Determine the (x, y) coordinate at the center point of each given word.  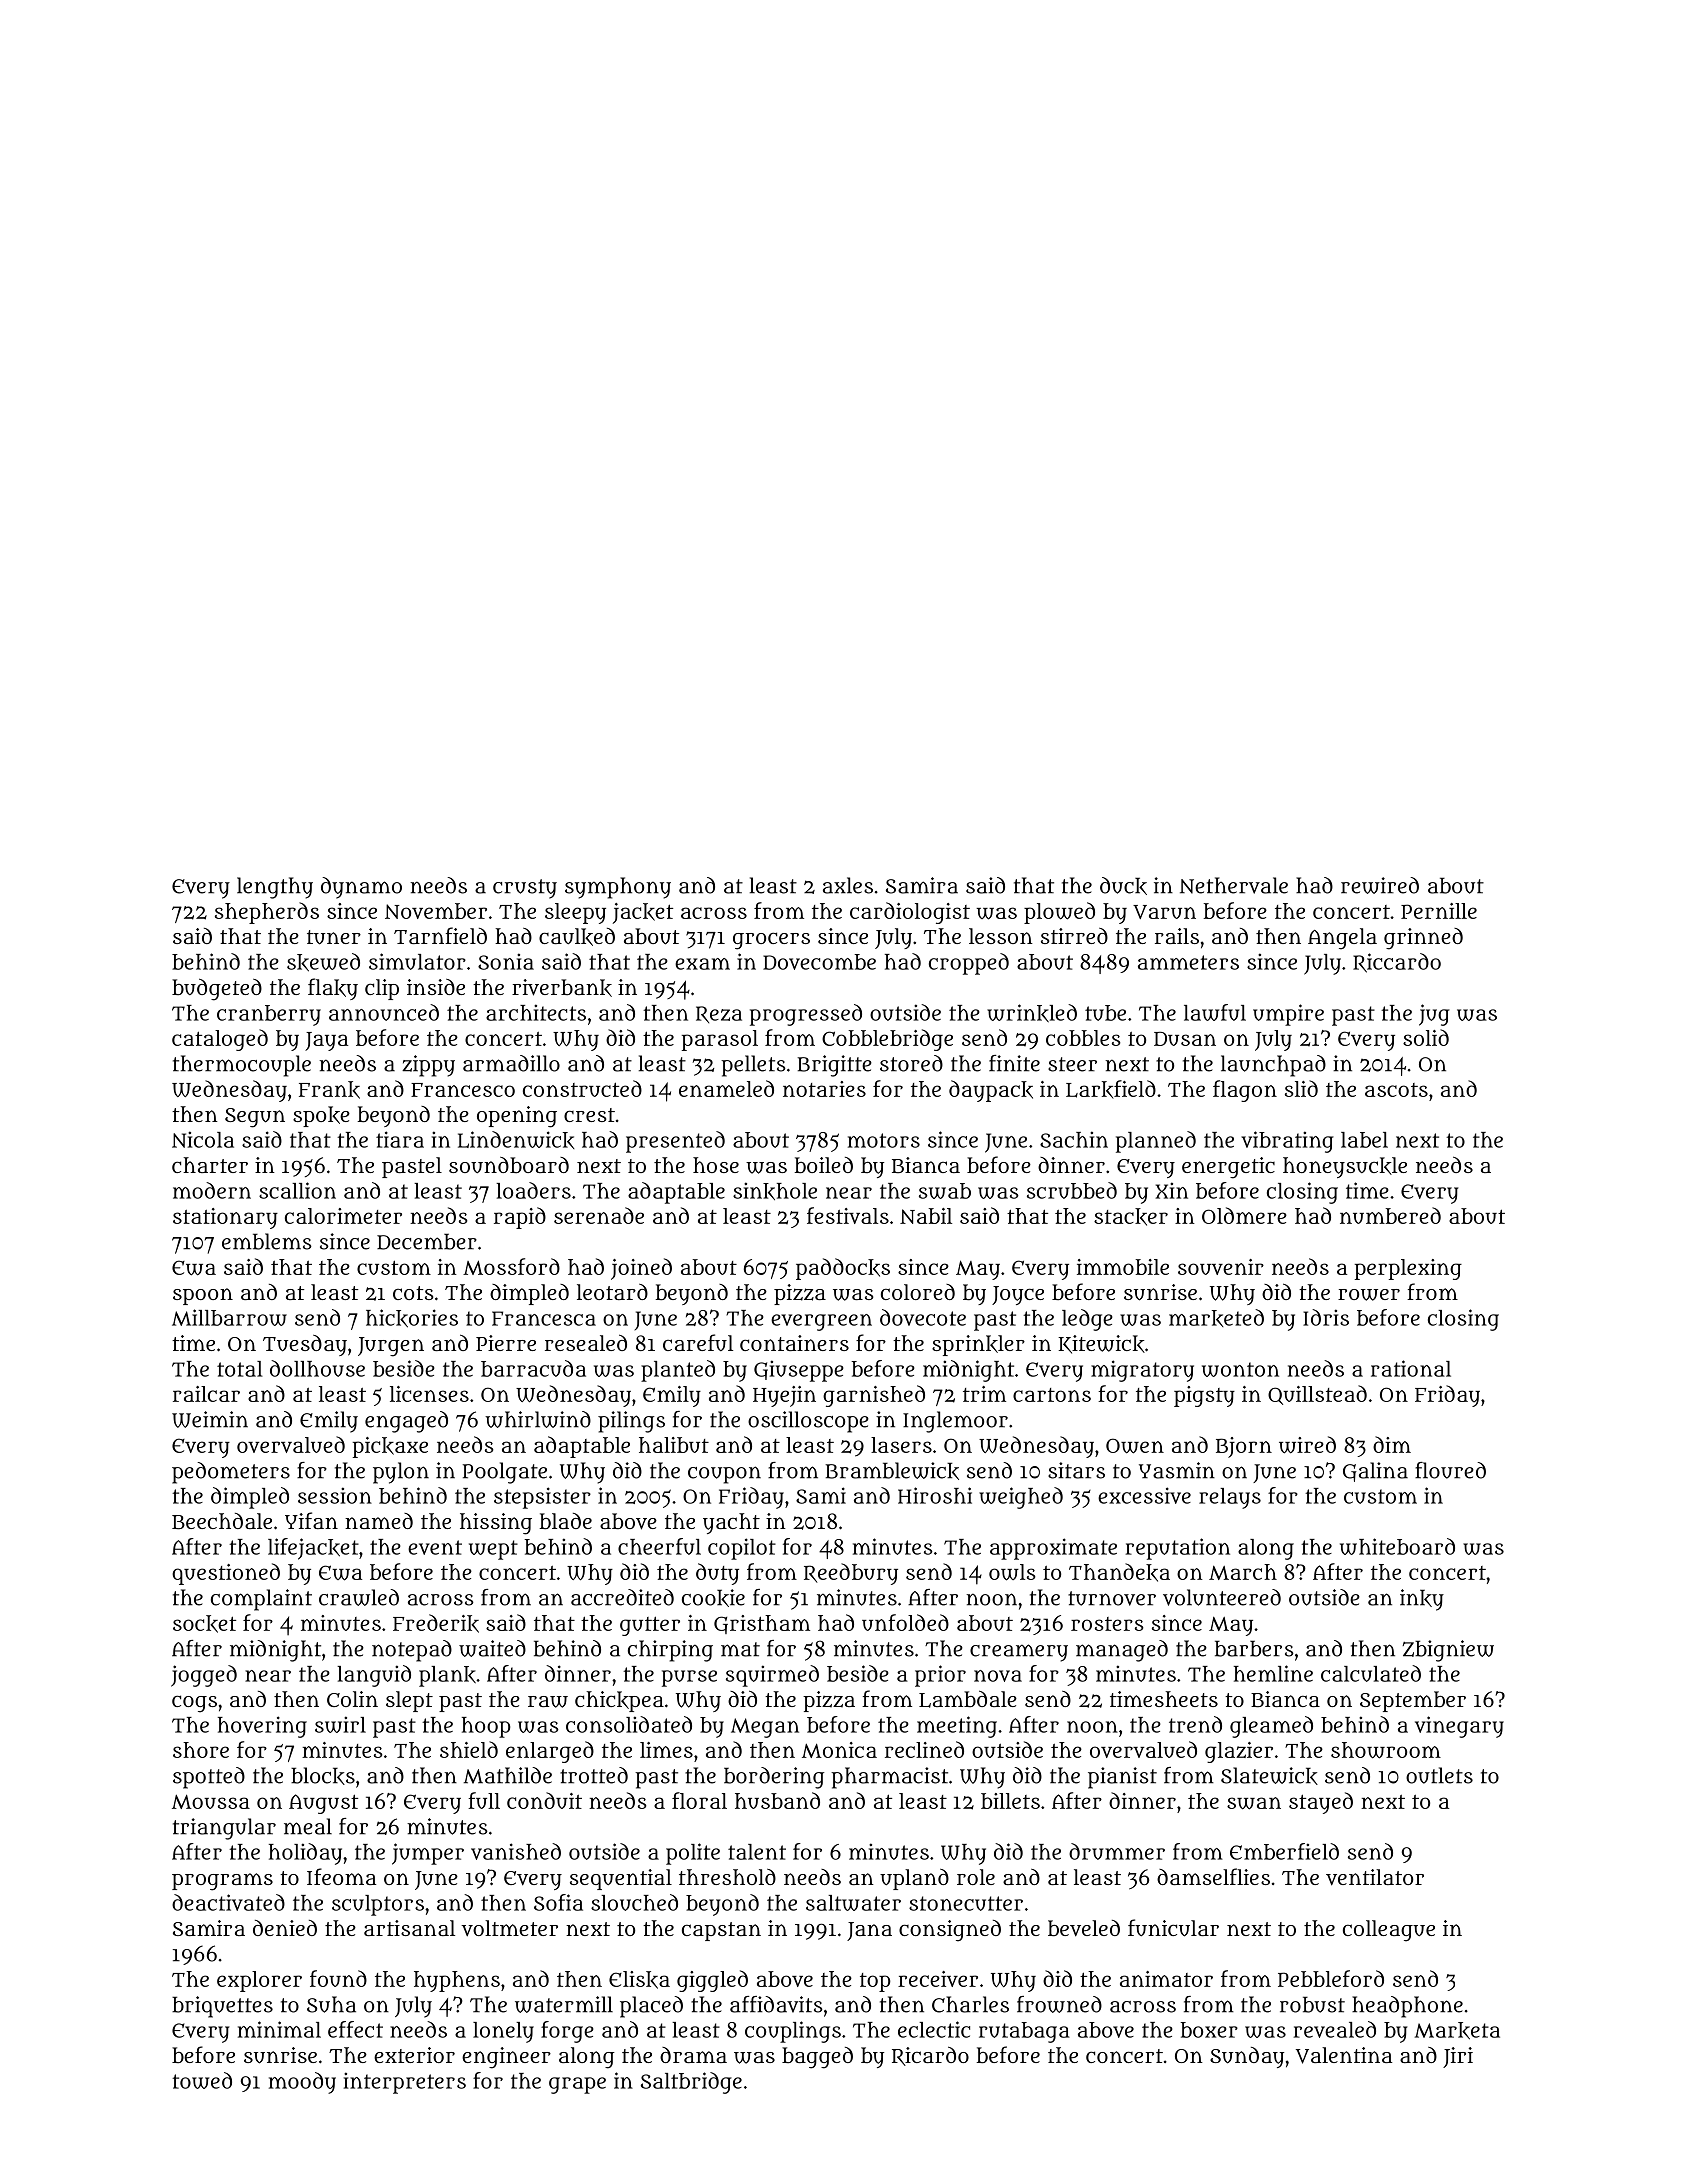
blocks (323, 1776)
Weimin (210, 1419)
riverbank (562, 988)
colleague (1389, 1931)
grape (577, 2085)
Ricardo (930, 2056)
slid (1301, 1088)
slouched (634, 1902)
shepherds (267, 913)
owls (1012, 1572)
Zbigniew (1448, 1651)
